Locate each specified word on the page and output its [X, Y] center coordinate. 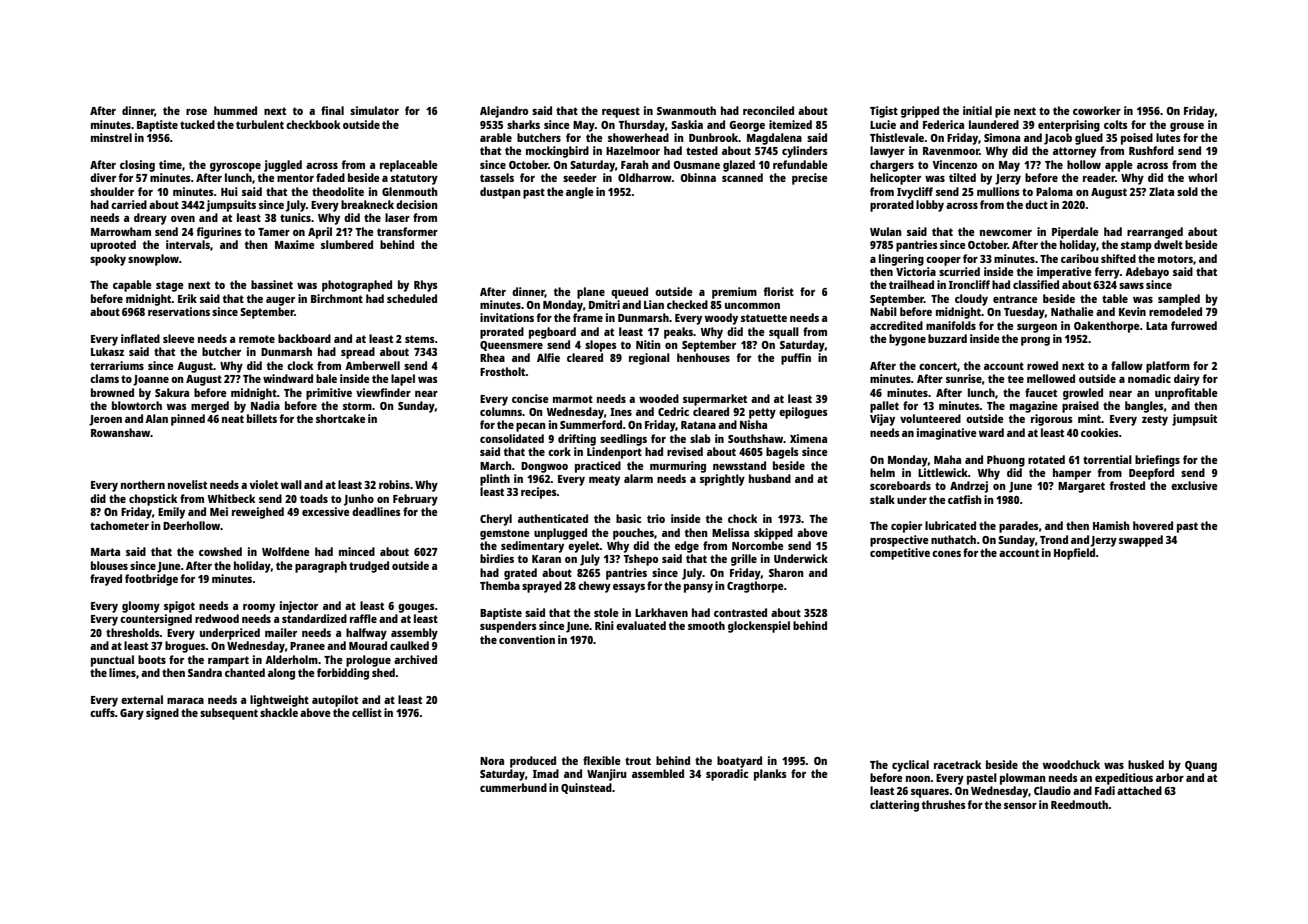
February [415, 500]
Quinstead [586, 788]
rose [196, 112]
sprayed [542, 587]
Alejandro [504, 112]
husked [1146, 764]
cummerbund [513, 787]
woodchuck [1071, 764]
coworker [1097, 110]
